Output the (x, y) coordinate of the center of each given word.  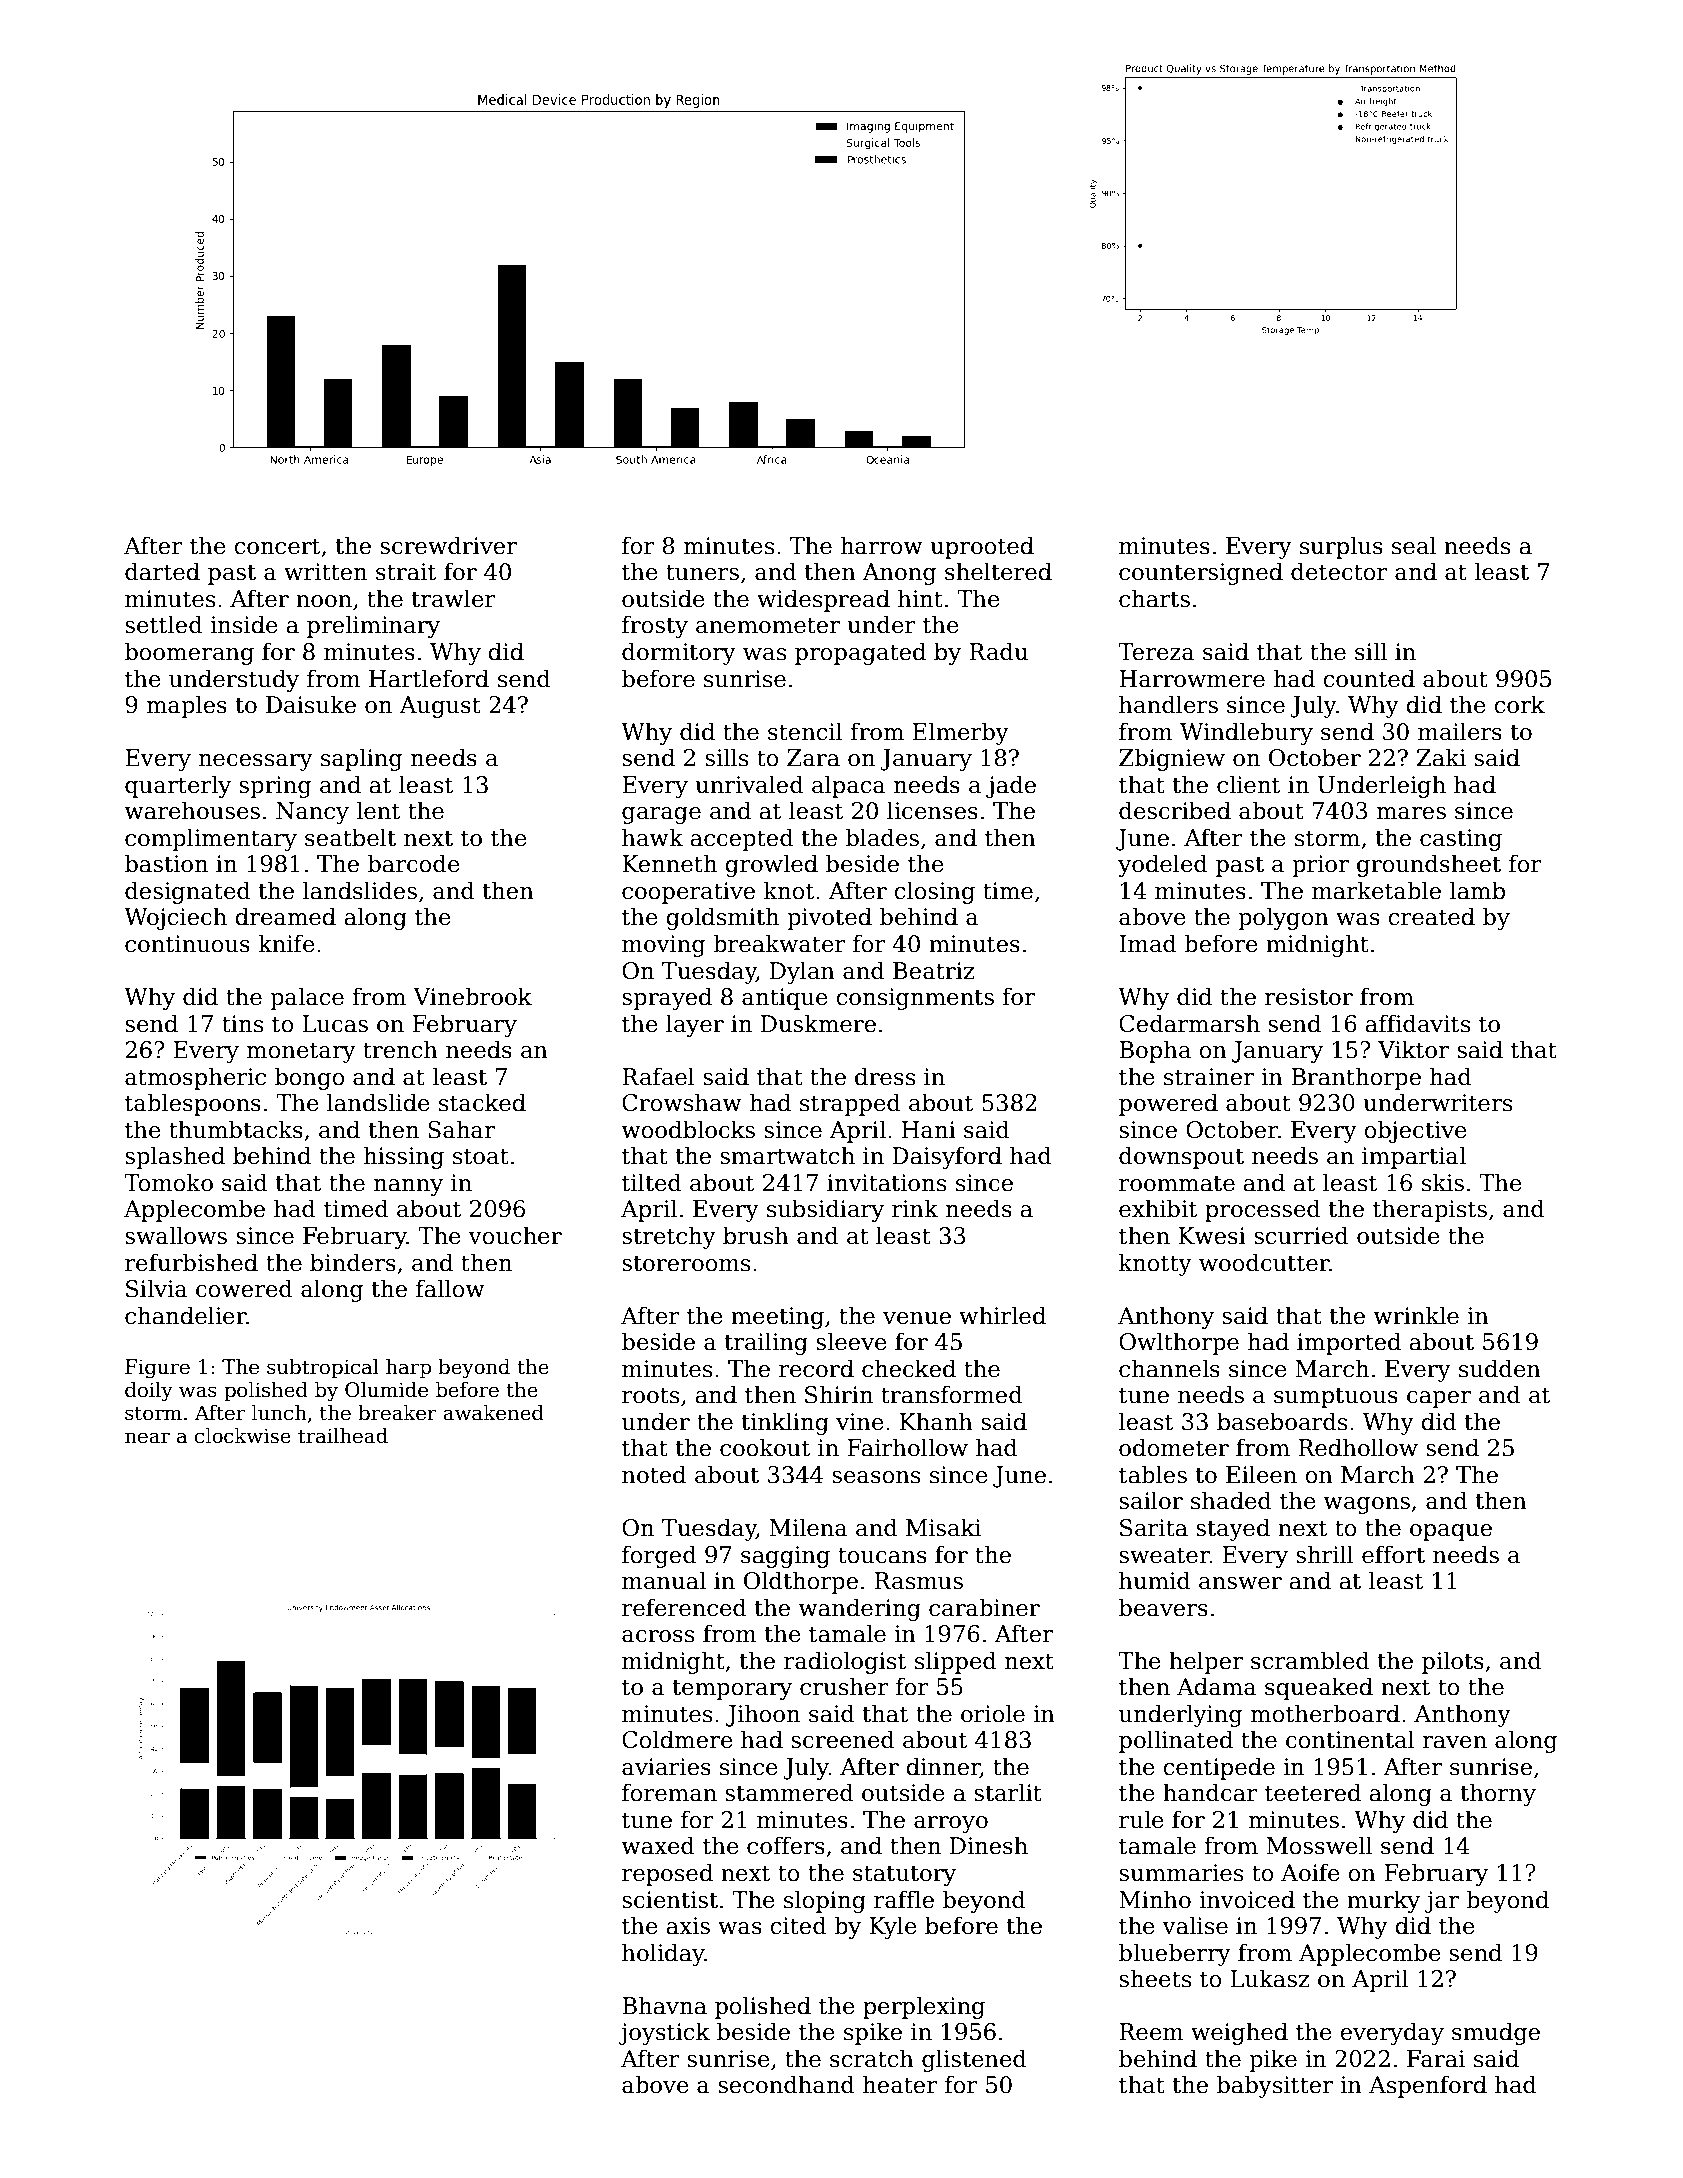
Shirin (839, 1394)
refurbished (191, 1262)
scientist (670, 1900)
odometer (1174, 1447)
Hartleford (429, 678)
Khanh (936, 1421)
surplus (1341, 547)
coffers (786, 1845)
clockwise (243, 1436)
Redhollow (1358, 1447)
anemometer (768, 625)
